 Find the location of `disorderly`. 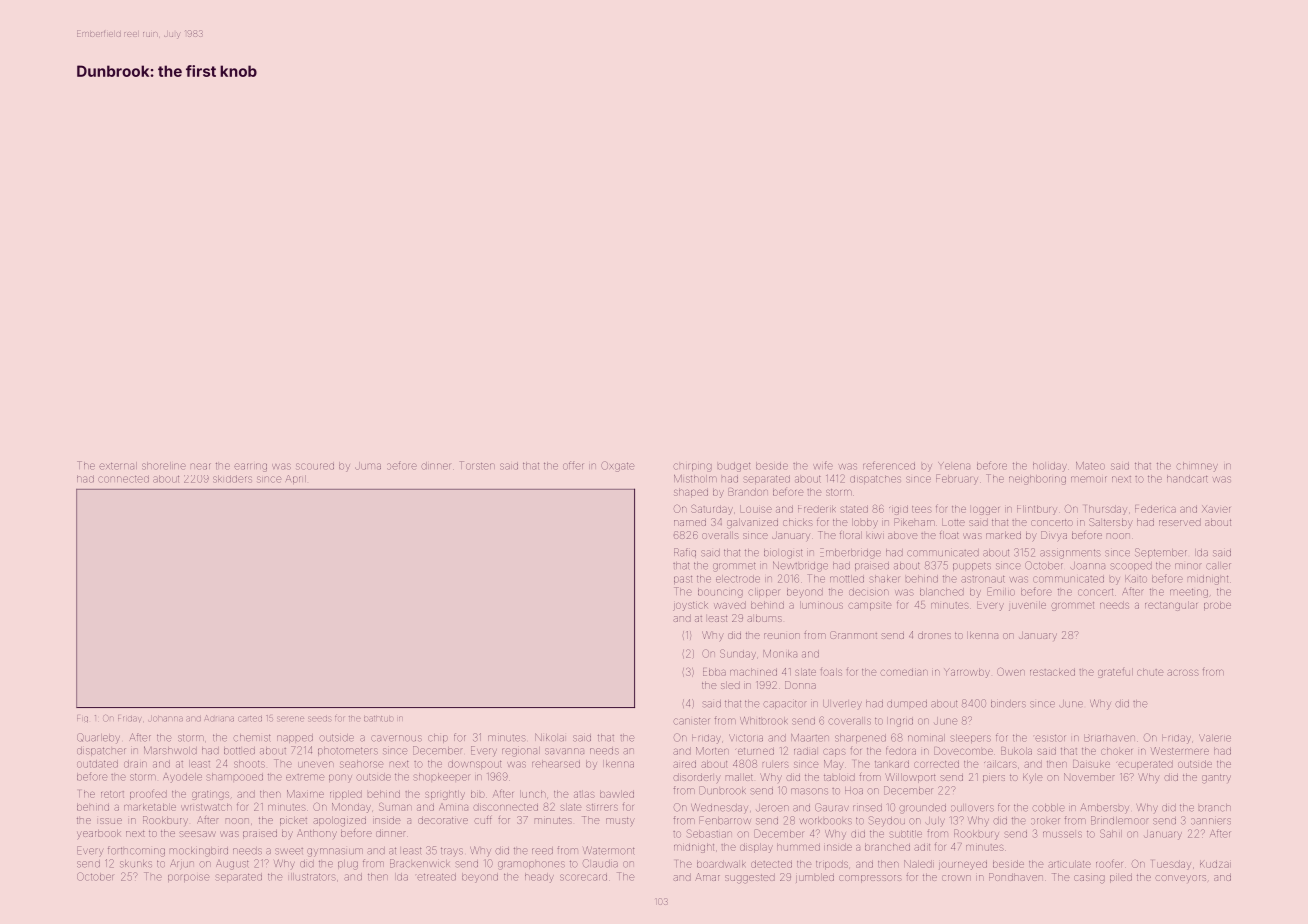

disorderly is located at coordinates (697, 778).
